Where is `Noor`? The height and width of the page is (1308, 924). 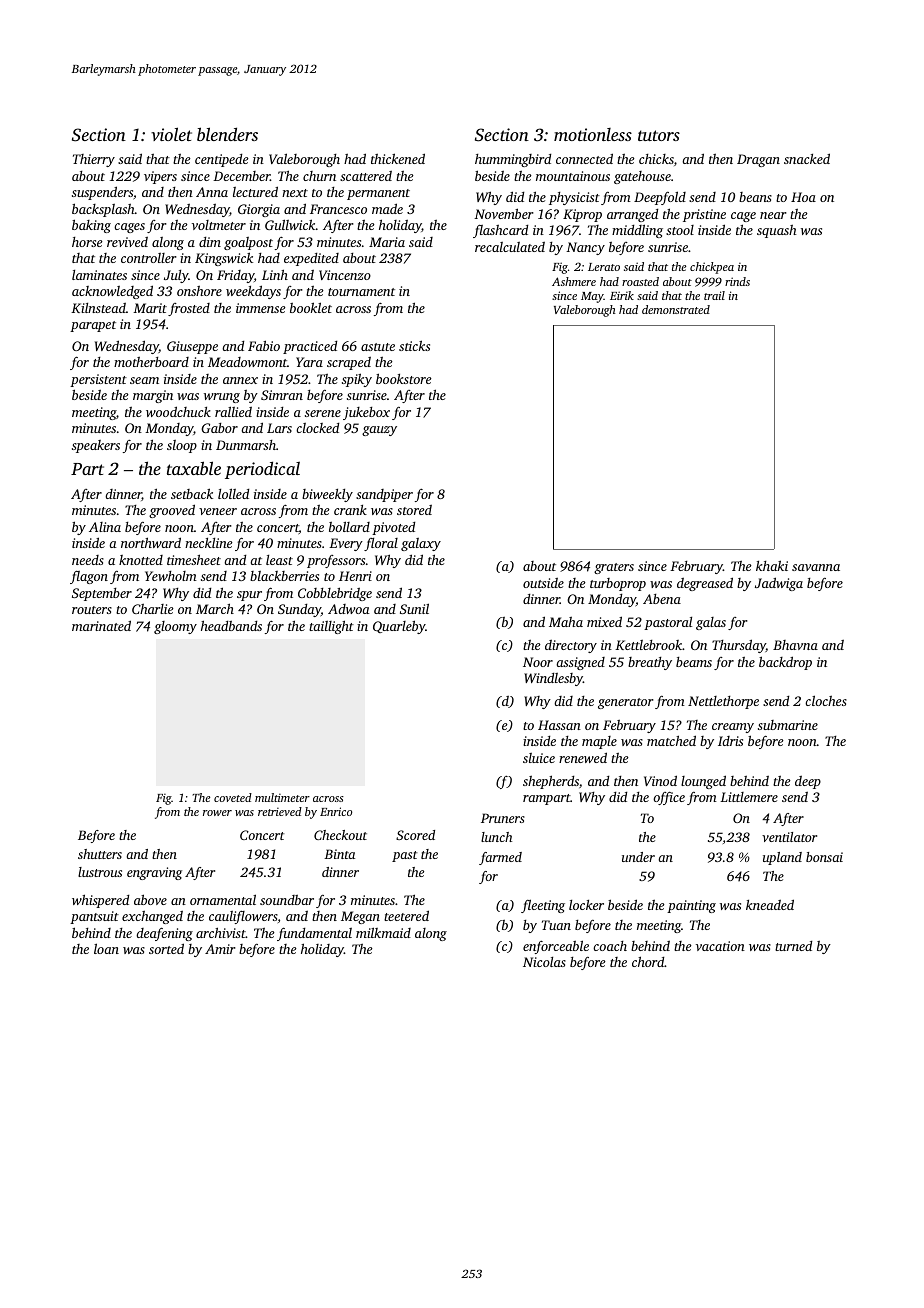 Noor is located at coordinates (538, 662).
